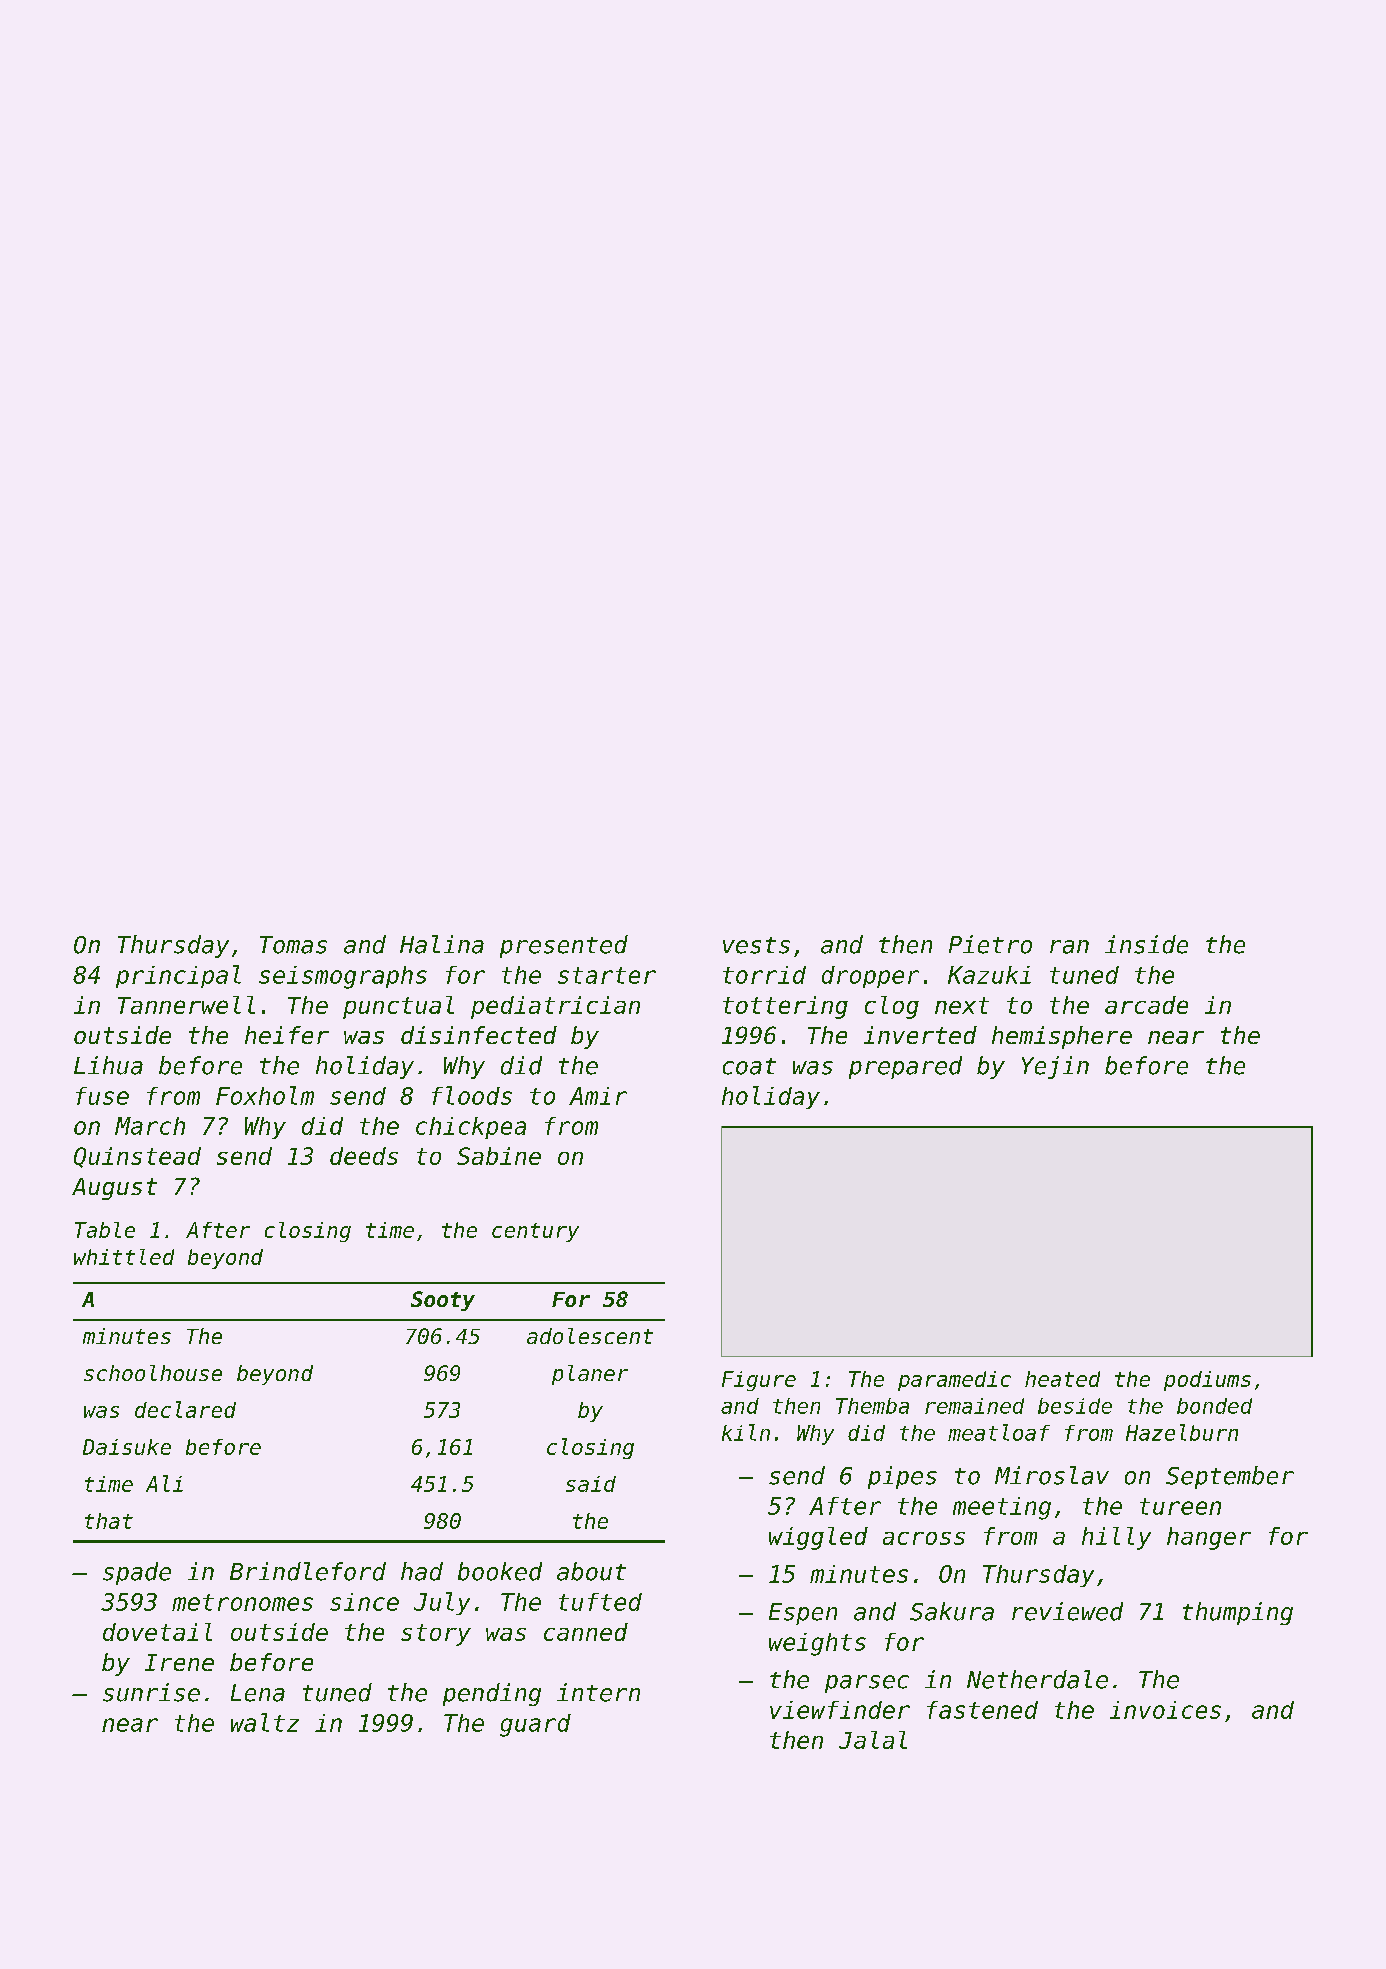 Image resolution: width=1386 pixels, height=1969 pixels. Describe the element at coordinates (287, 1035) in the screenshot. I see `heifer` at that location.
